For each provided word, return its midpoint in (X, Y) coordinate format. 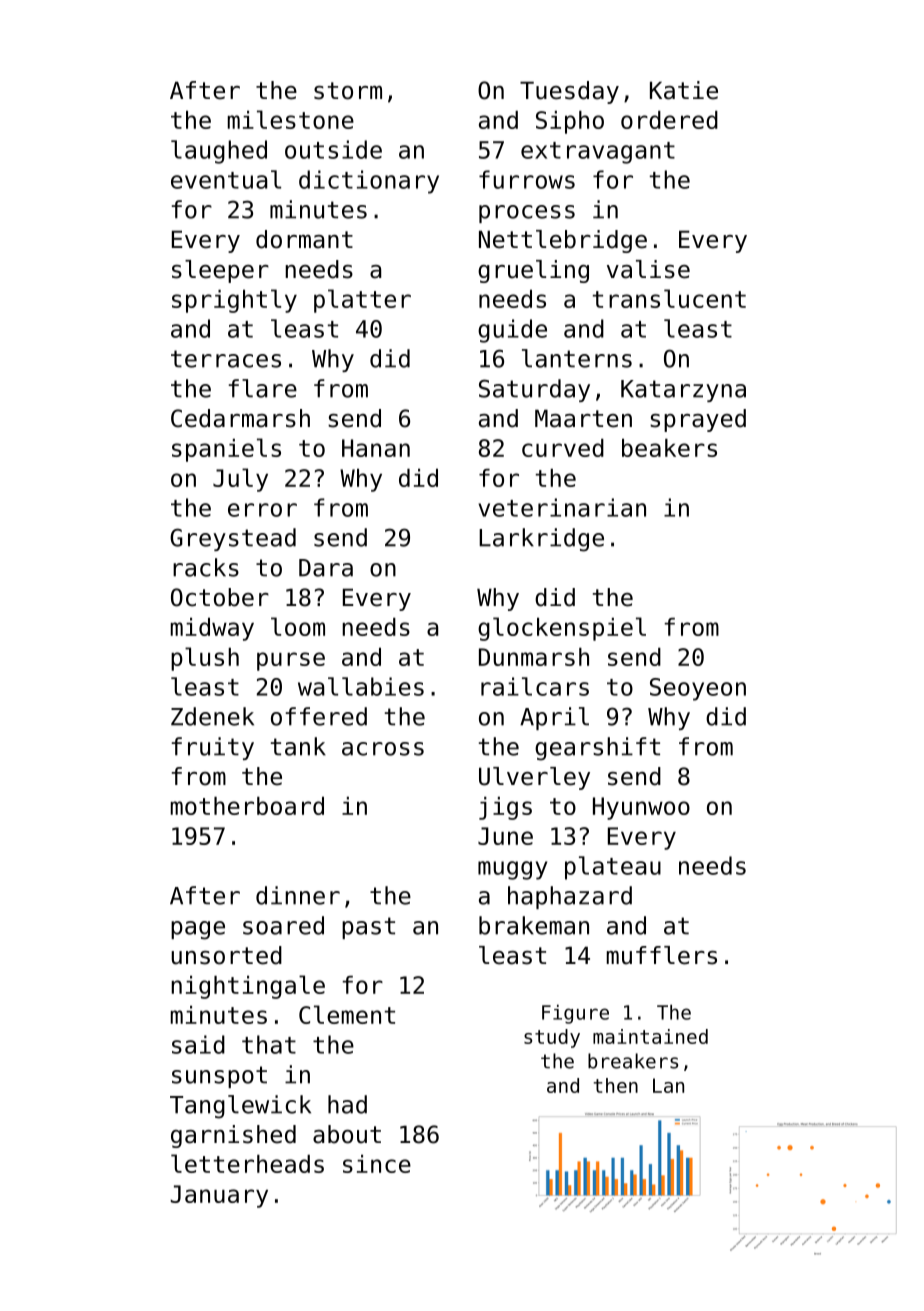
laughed (219, 152)
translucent (669, 298)
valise (648, 269)
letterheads (247, 1163)
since (377, 1164)
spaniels (226, 450)
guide (512, 331)
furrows (527, 179)
